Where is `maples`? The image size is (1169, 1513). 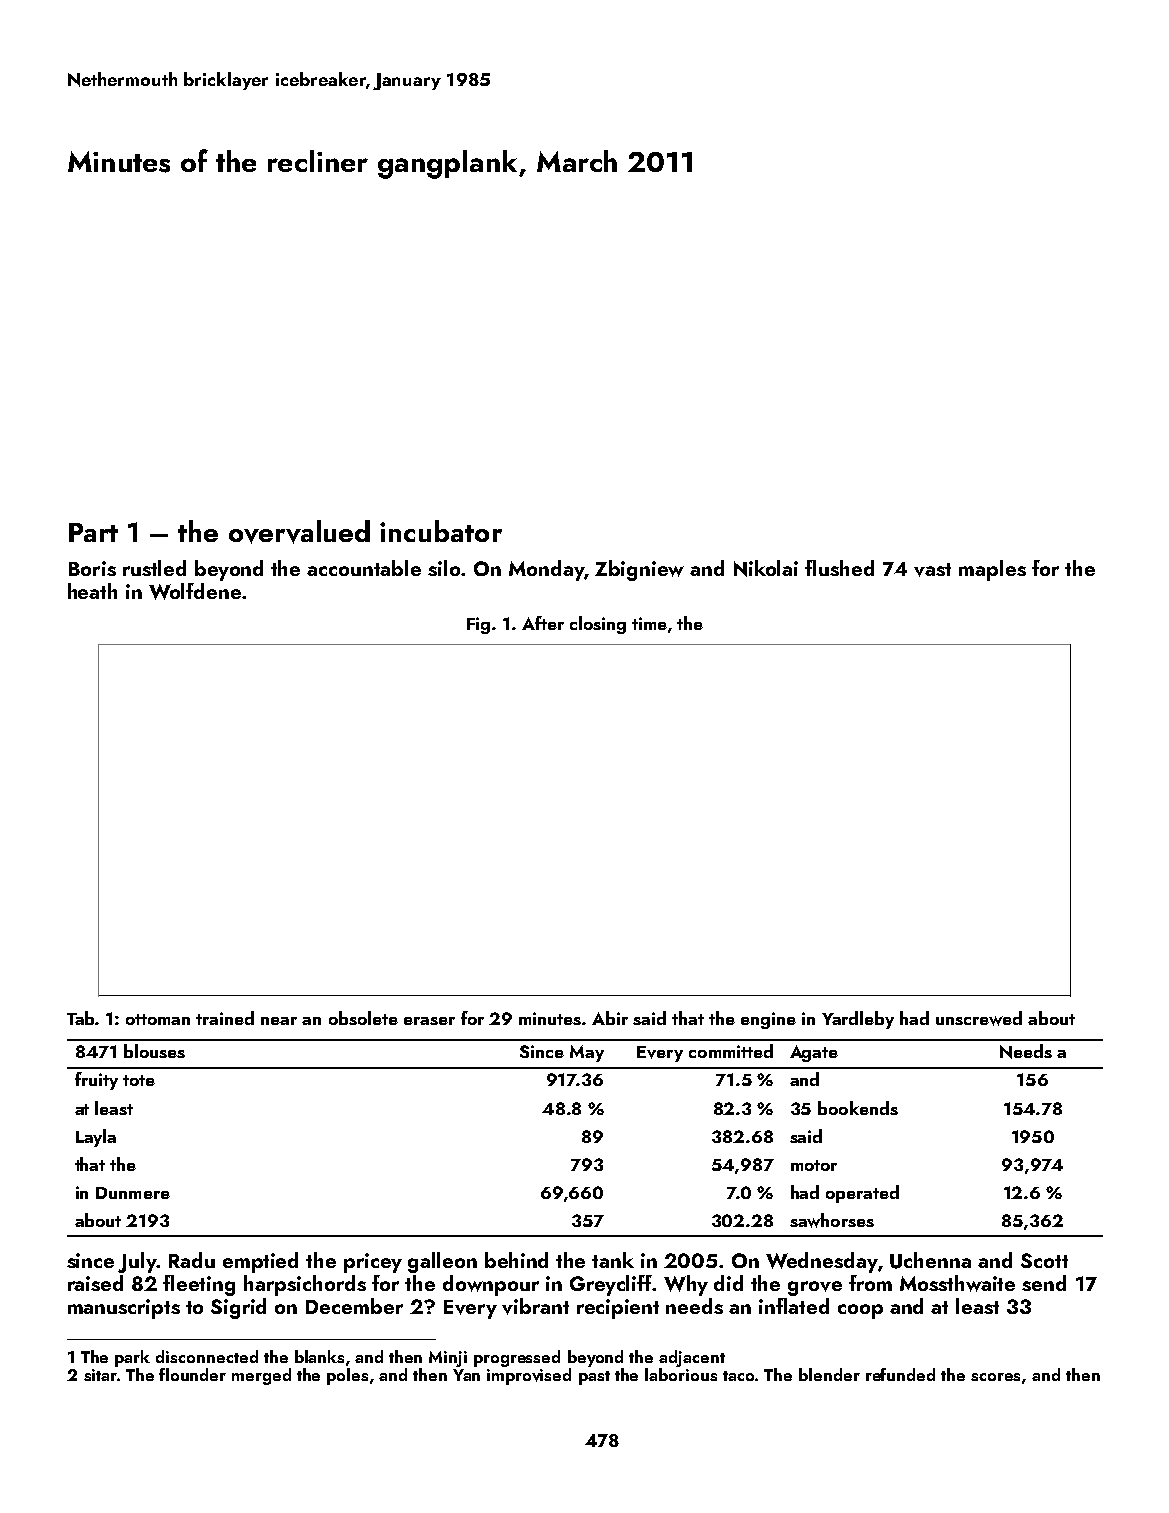
maples is located at coordinates (992, 570).
